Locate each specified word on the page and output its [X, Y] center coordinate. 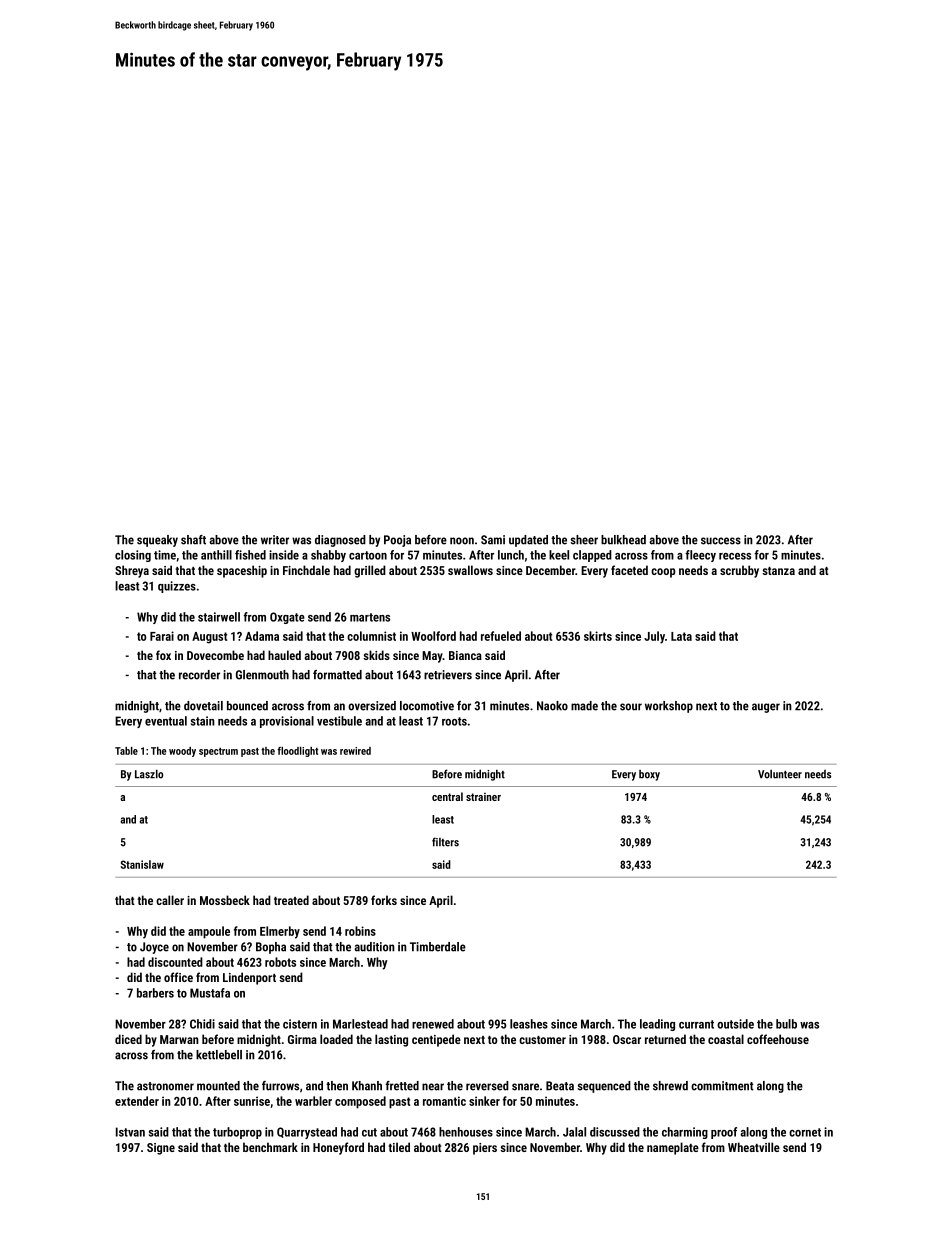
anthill [216, 555]
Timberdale [438, 947]
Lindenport [249, 978]
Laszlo [149, 774]
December [550, 570]
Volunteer [780, 774]
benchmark [270, 1147]
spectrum [218, 752]
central [447, 796]
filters [445, 842]
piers [485, 1149]
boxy [649, 775]
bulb [786, 1024]
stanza [778, 571]
